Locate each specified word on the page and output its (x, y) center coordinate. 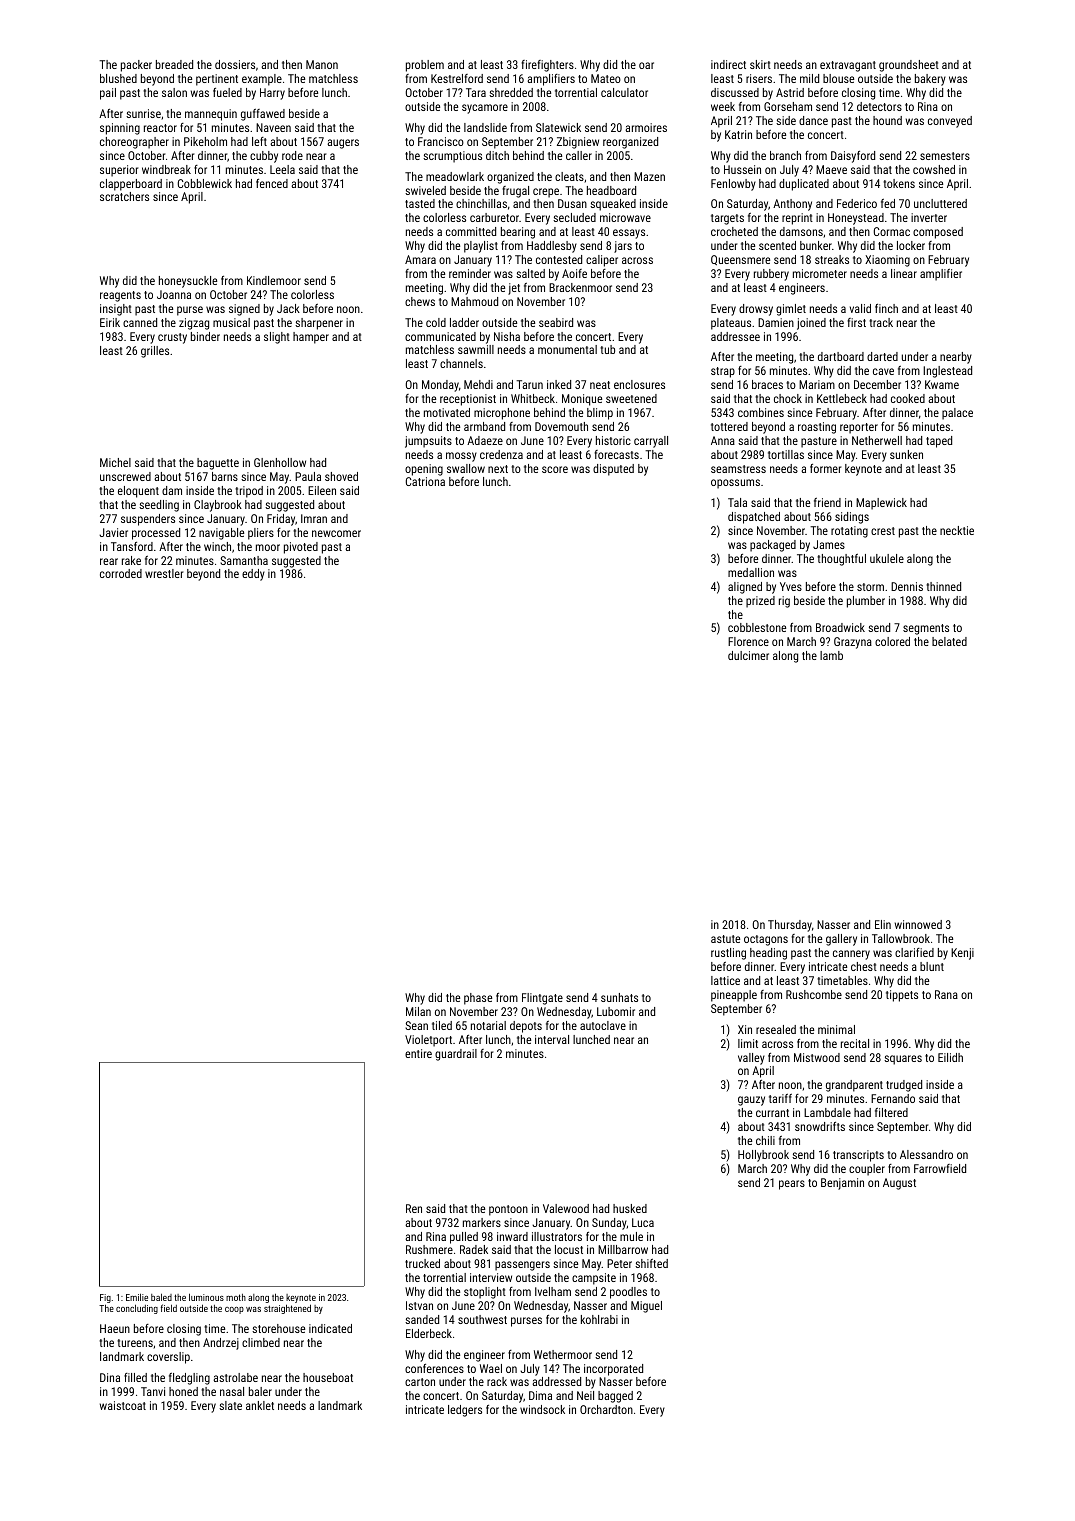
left (259, 141)
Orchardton (606, 1409)
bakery (930, 80)
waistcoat (123, 1405)
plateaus (731, 324)
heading (768, 954)
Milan (418, 1011)
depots (526, 1027)
